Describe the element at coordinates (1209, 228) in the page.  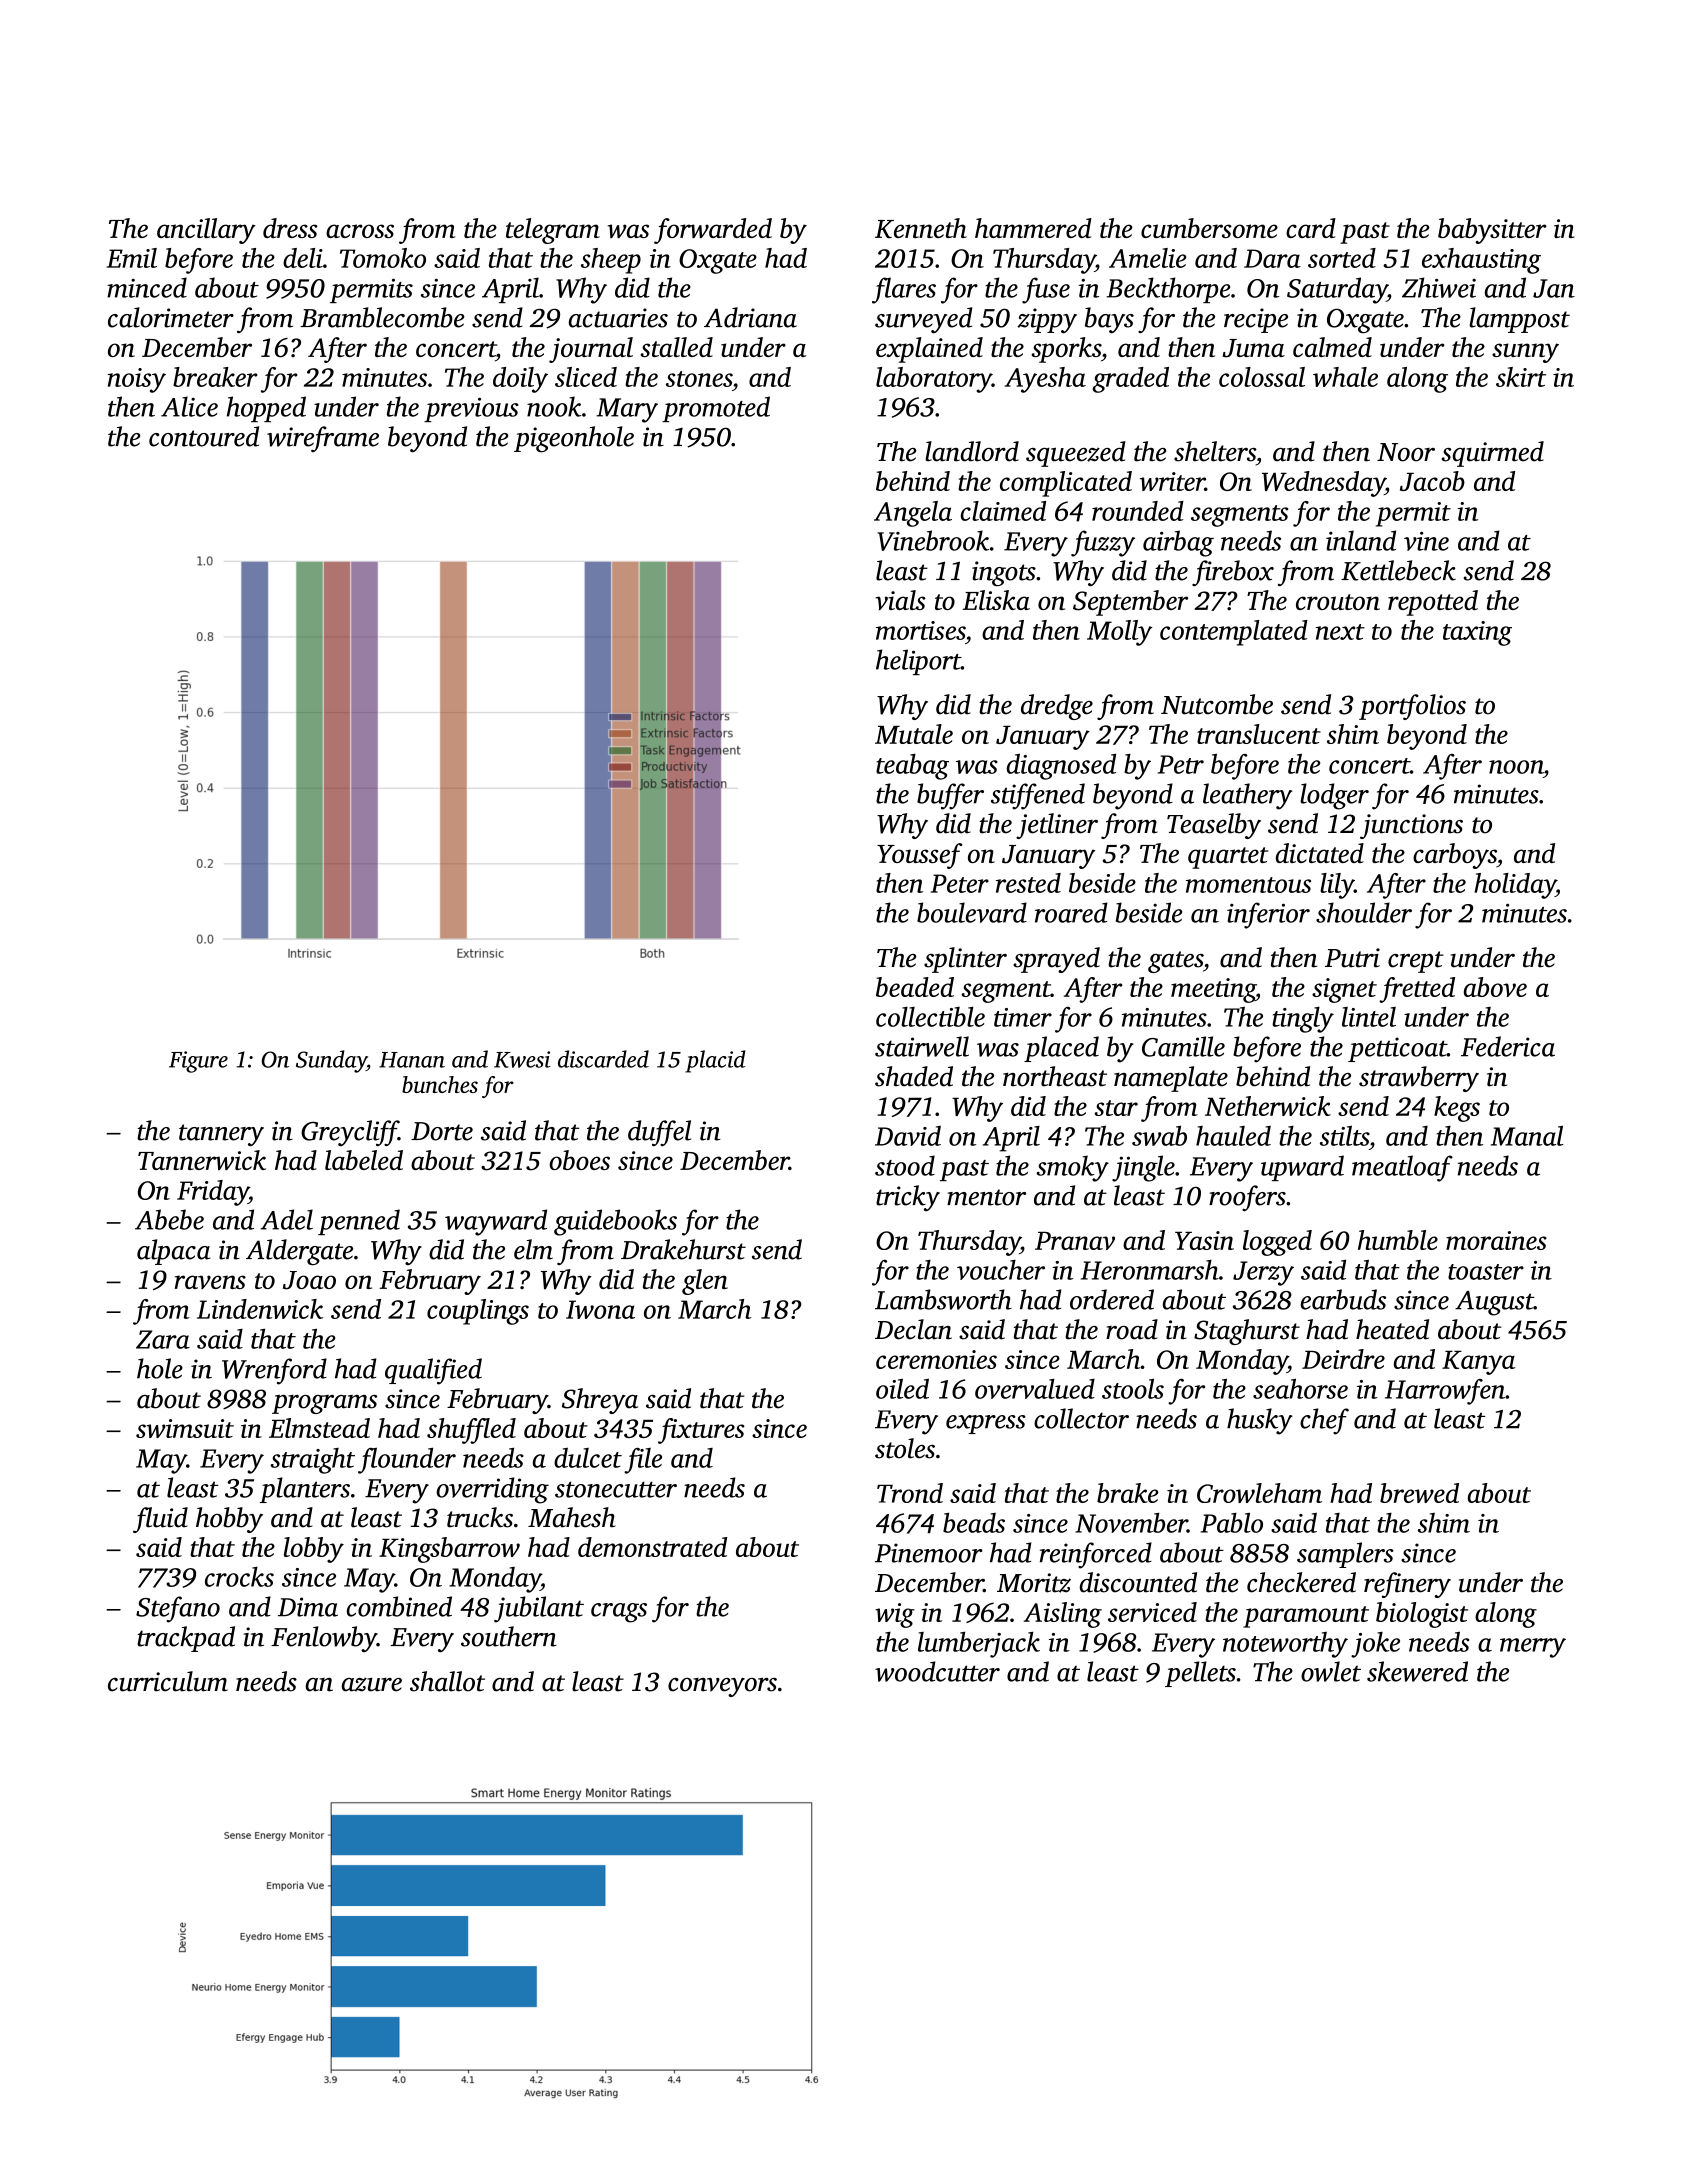
I see `cumbersome` at that location.
